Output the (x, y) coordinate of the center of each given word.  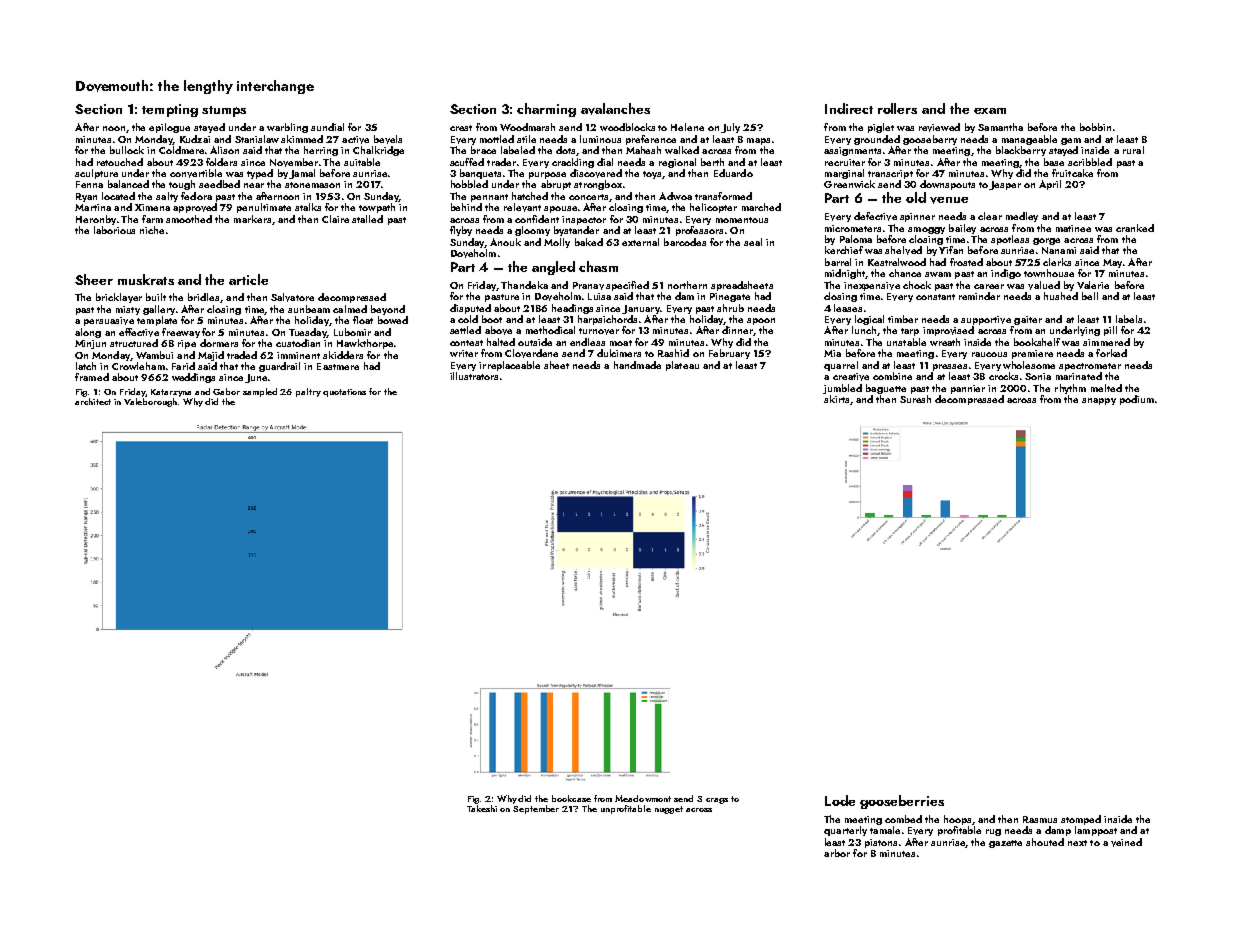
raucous (989, 354)
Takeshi (482, 808)
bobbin (1095, 127)
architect (93, 401)
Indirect (849, 108)
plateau (682, 366)
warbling (287, 128)
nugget (669, 810)
